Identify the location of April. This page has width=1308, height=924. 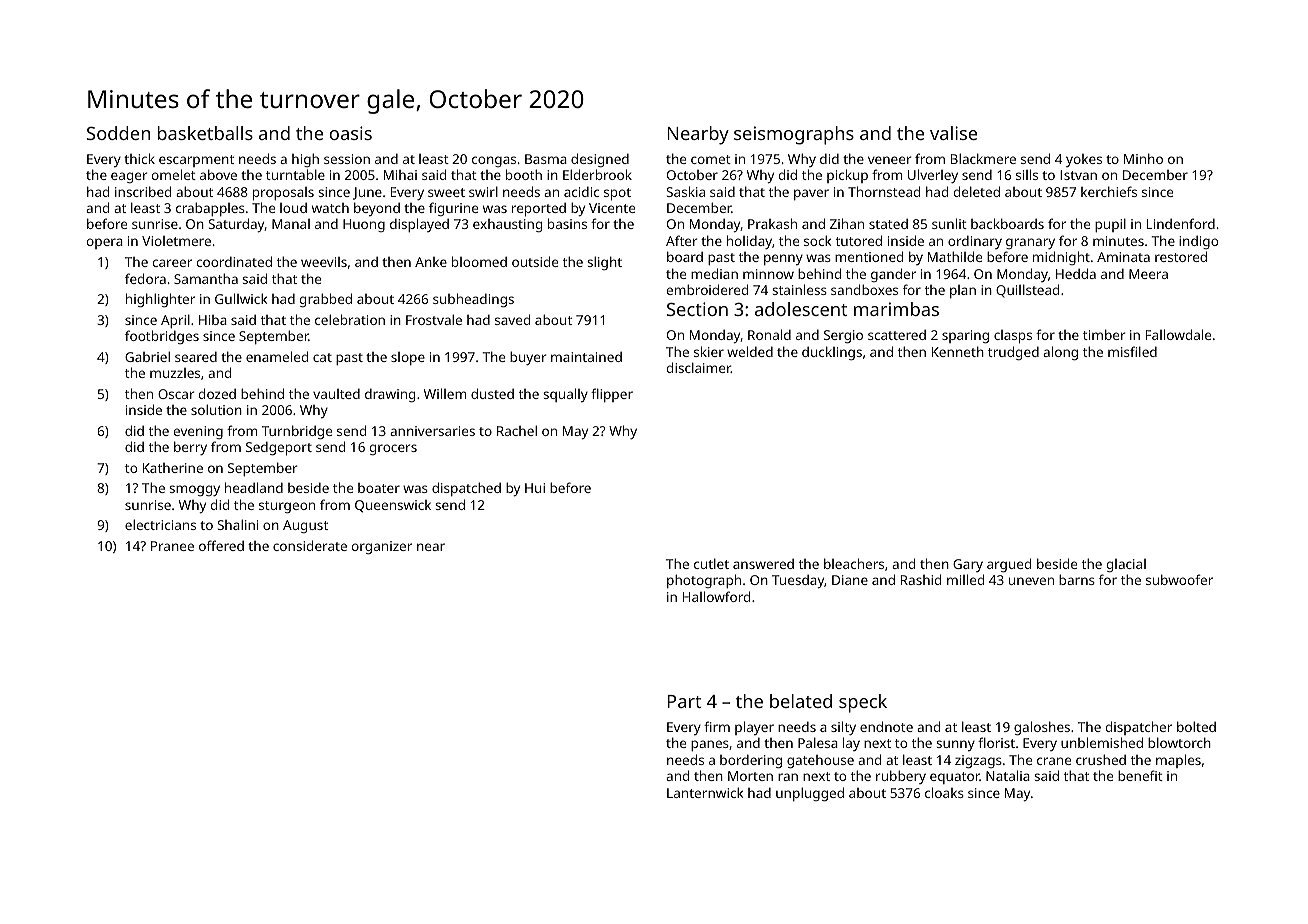
(175, 321).
